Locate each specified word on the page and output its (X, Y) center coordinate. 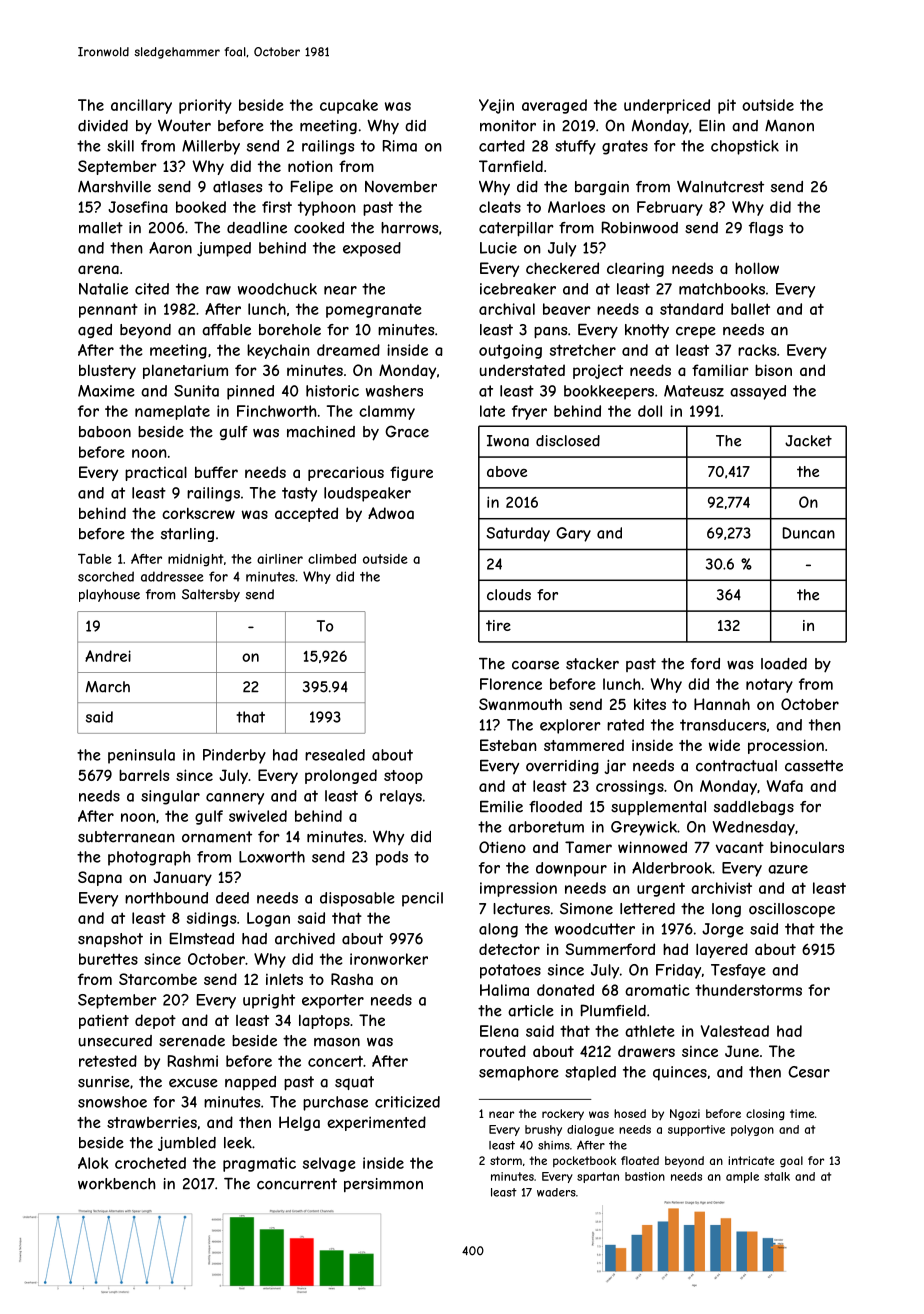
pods (392, 858)
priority (205, 106)
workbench (117, 1184)
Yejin (496, 106)
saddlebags (754, 808)
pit (727, 106)
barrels (144, 775)
